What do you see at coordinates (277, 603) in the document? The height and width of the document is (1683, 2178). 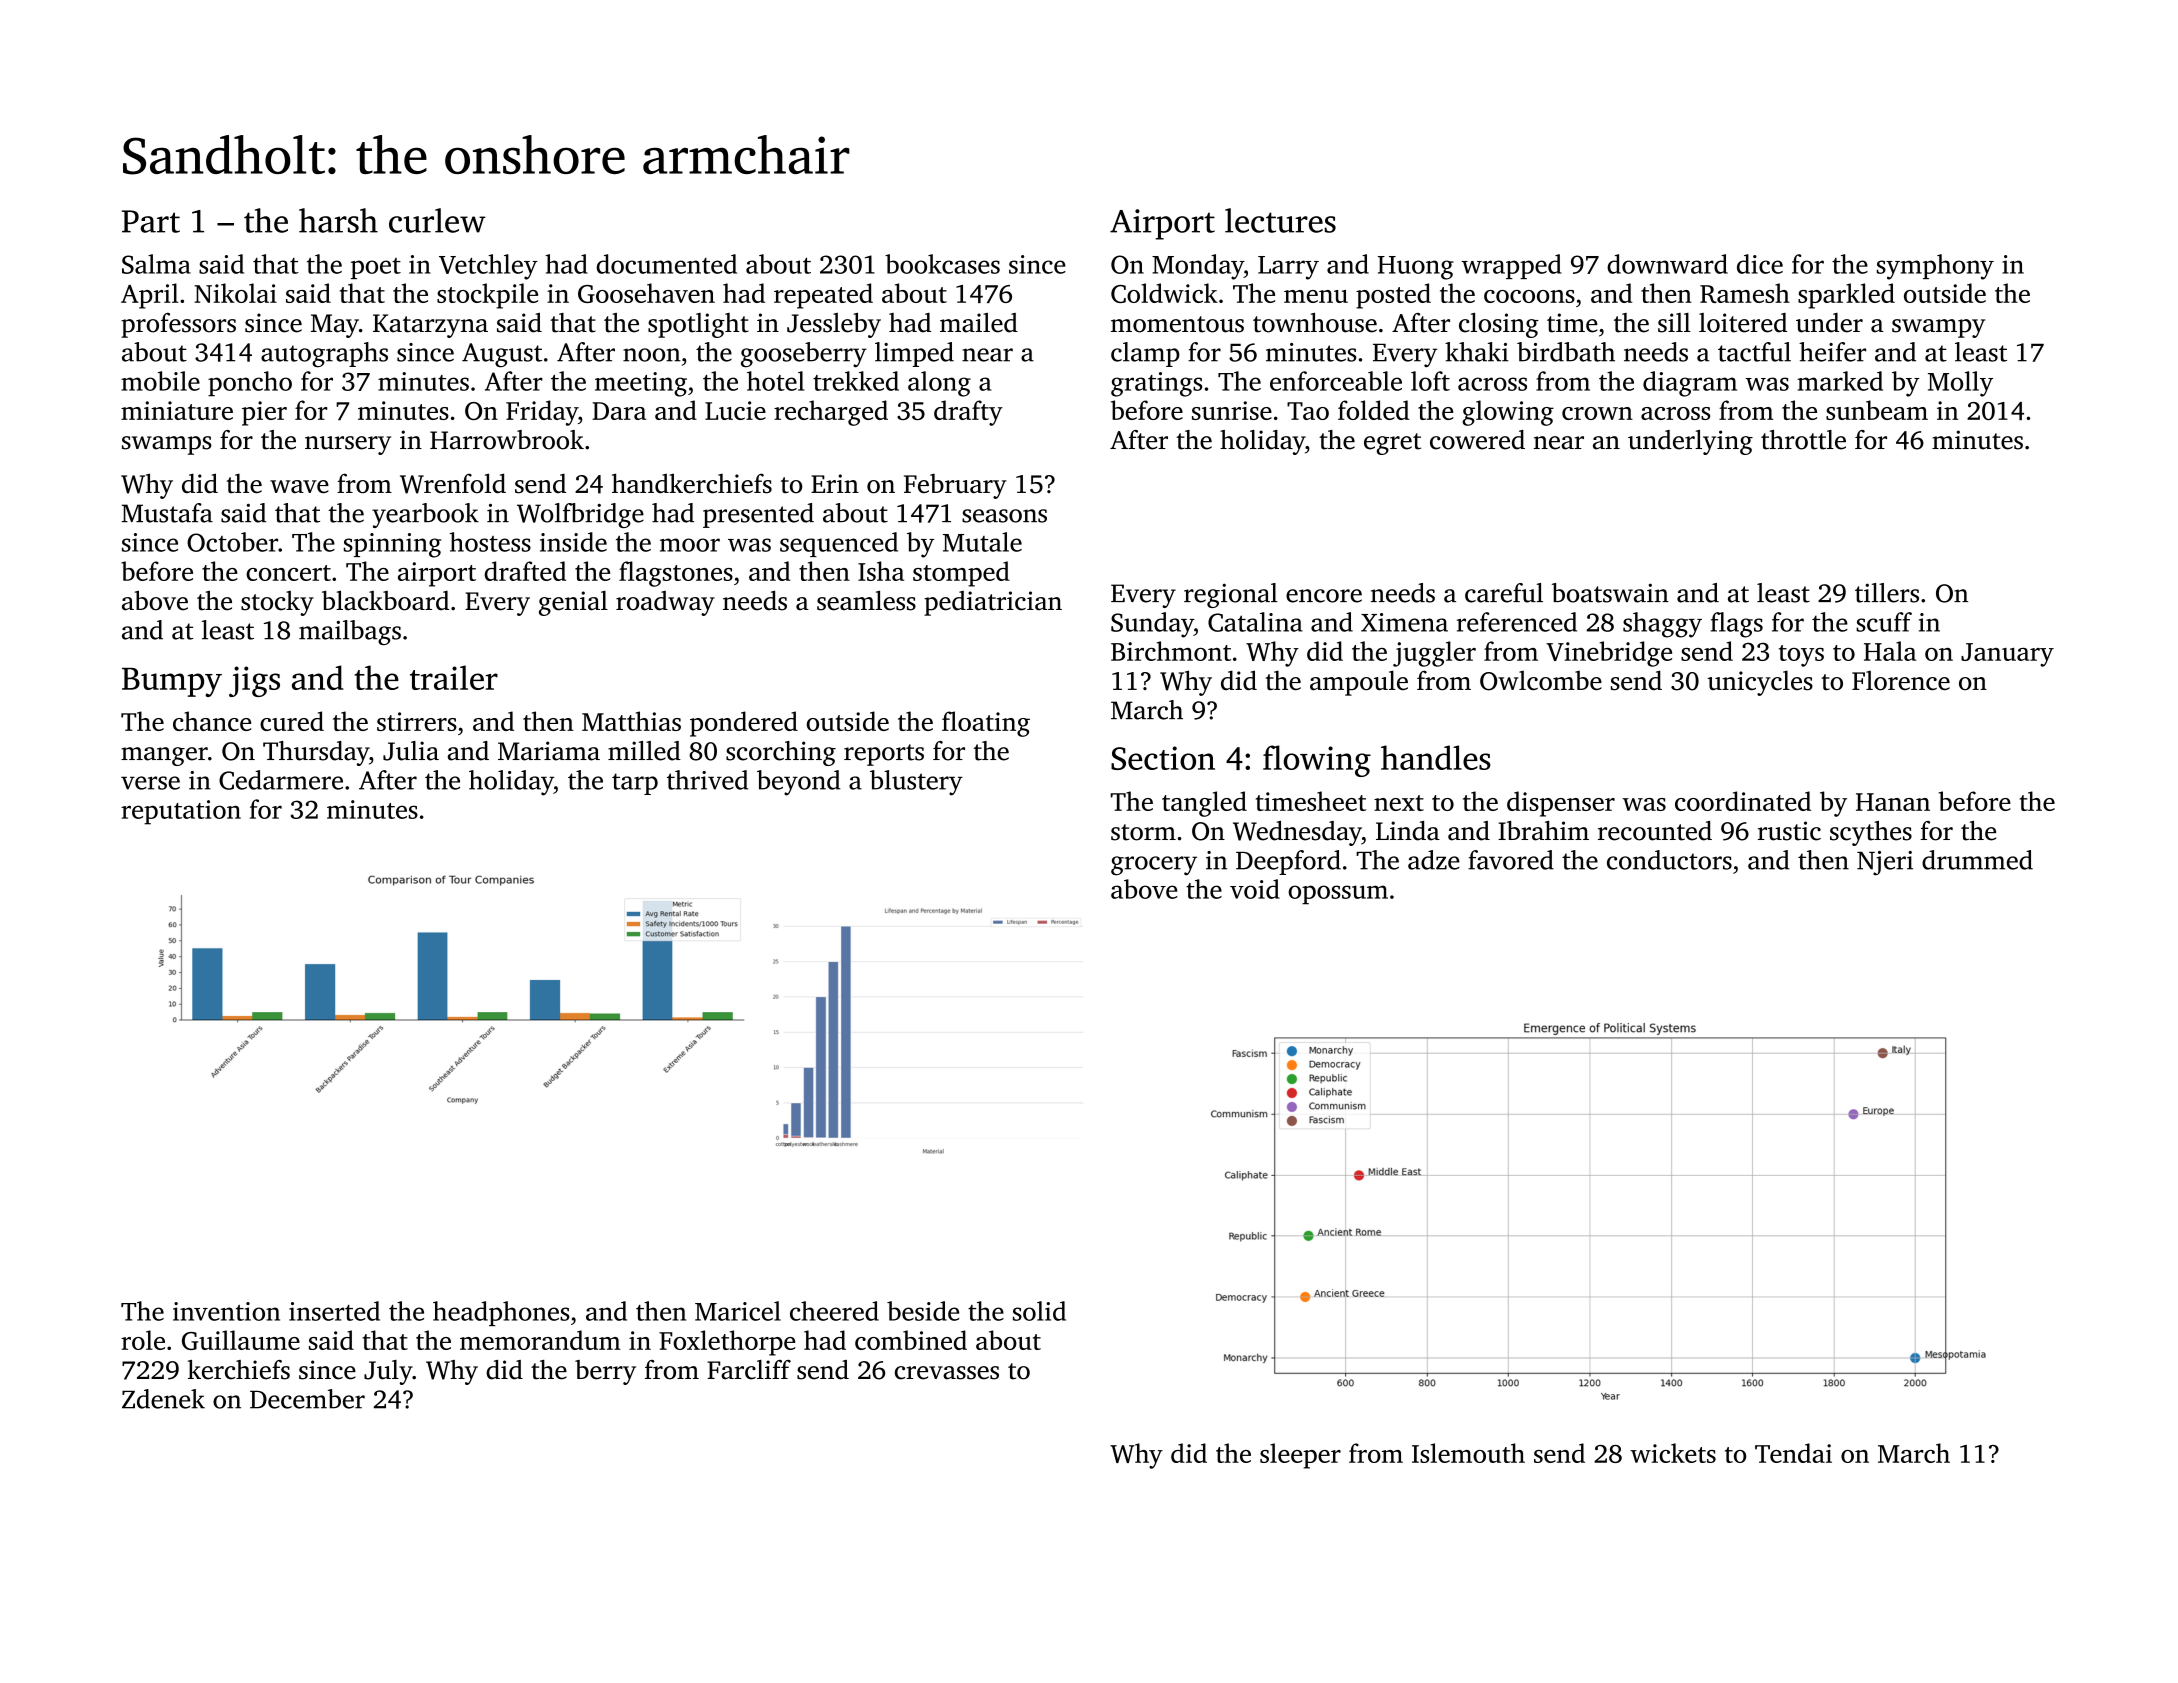 I see `stocky` at bounding box center [277, 603].
